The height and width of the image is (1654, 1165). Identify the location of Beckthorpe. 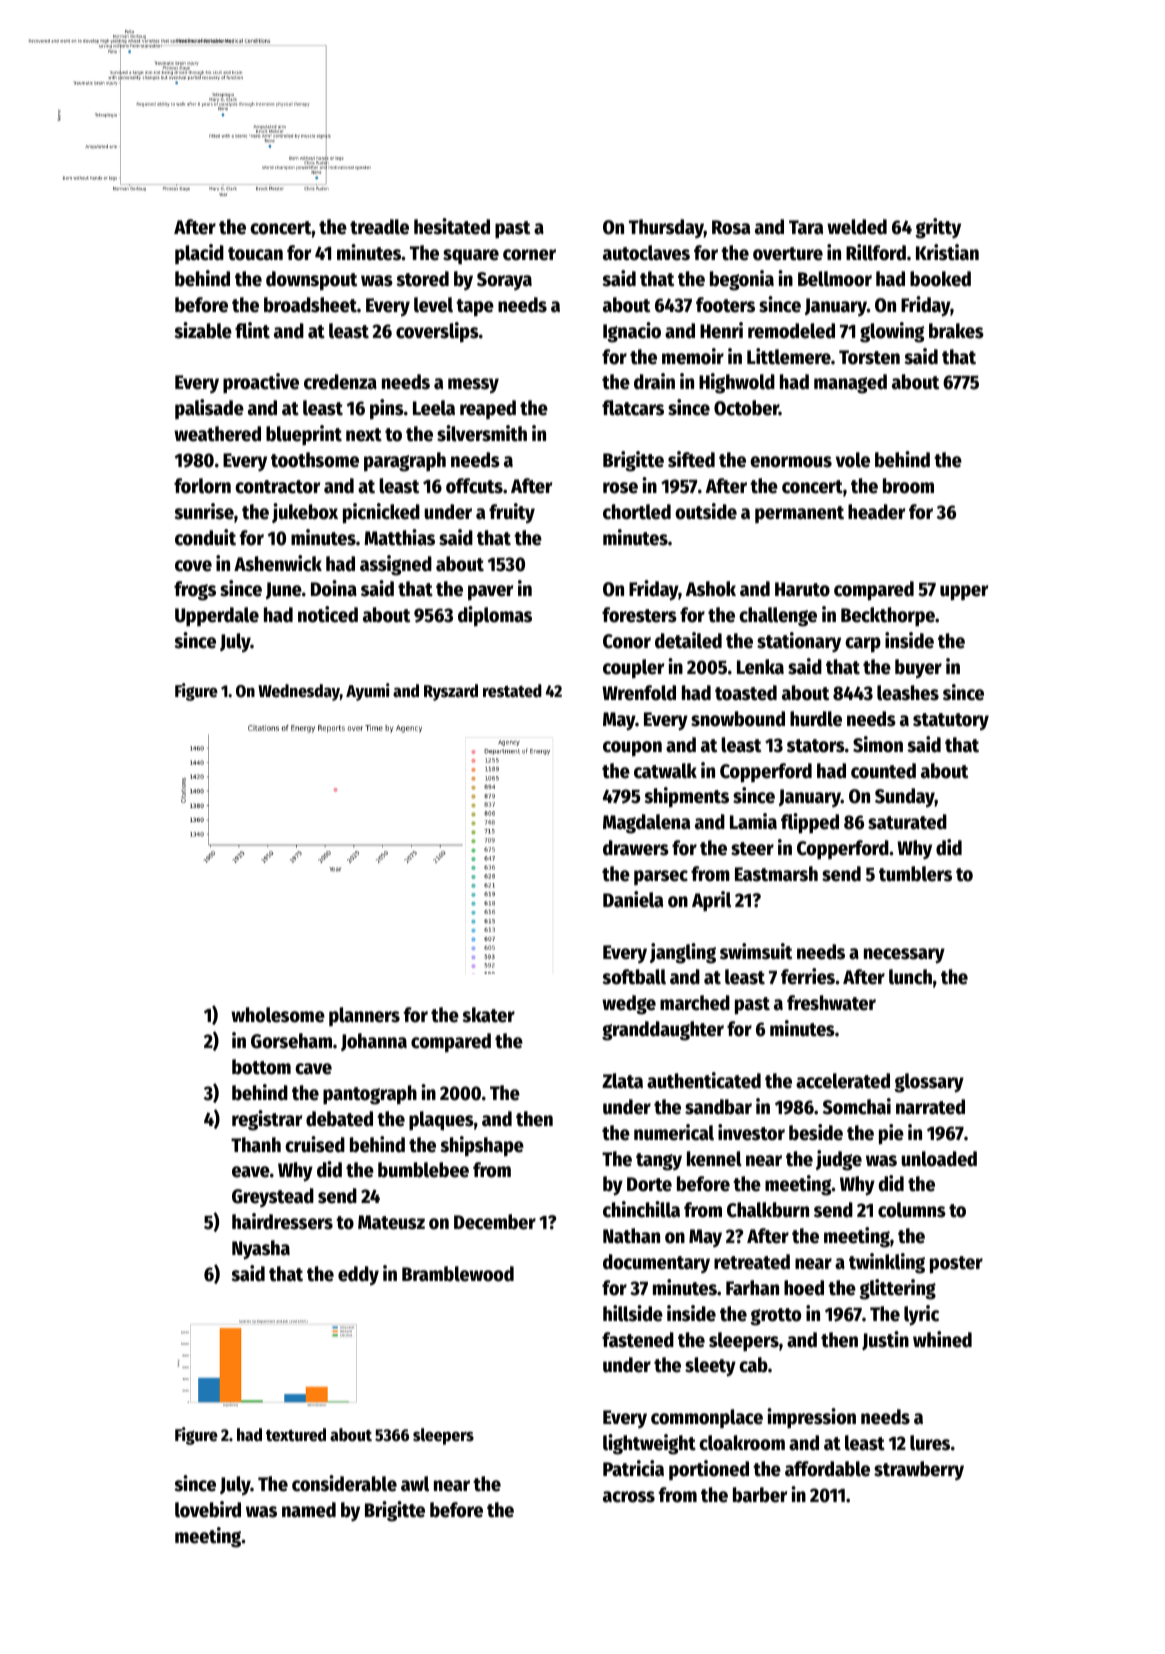
(888, 617).
